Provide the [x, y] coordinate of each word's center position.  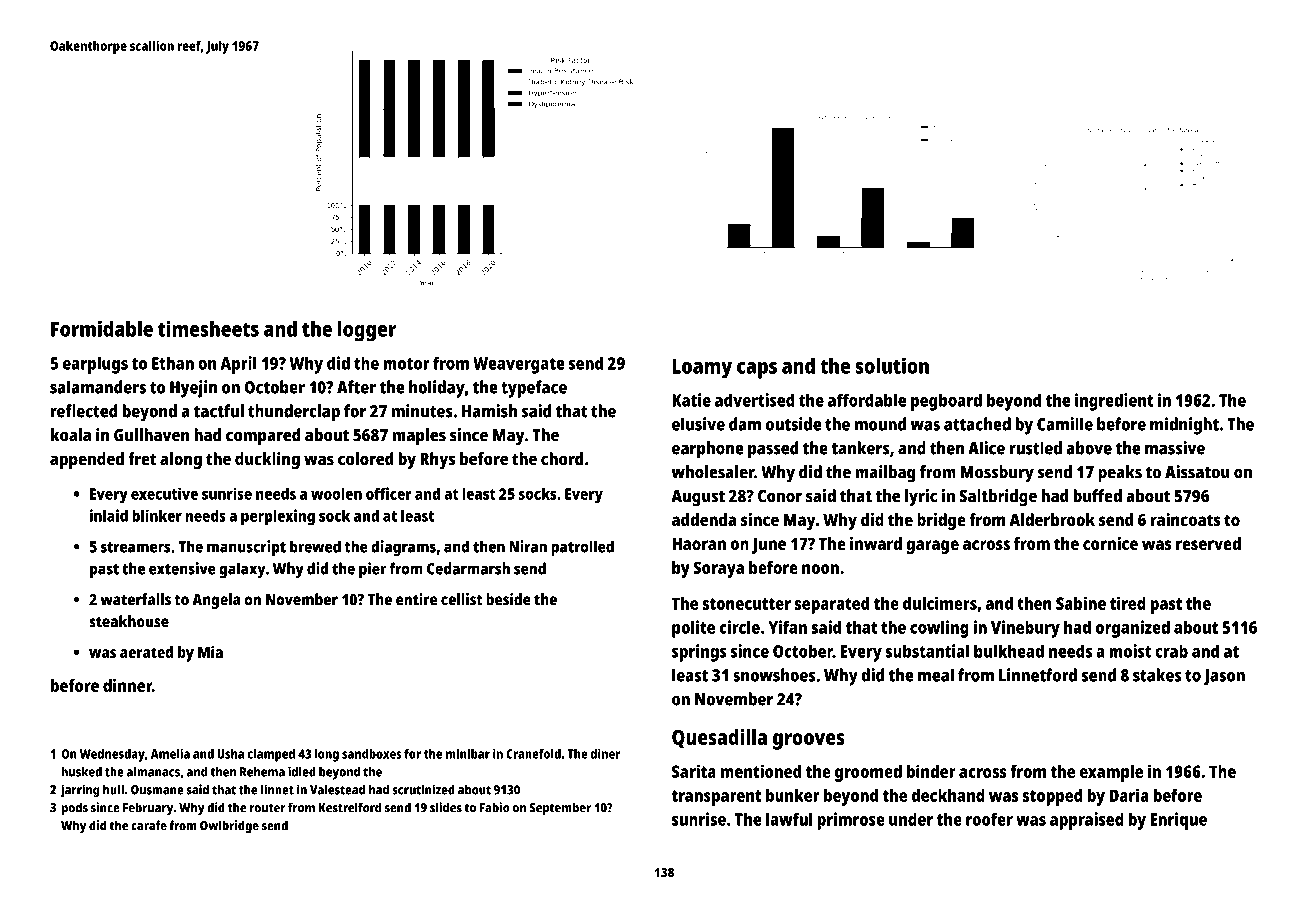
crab [1171, 651]
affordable [867, 400]
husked [82, 772]
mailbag [885, 474]
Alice [986, 448]
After [356, 387]
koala [71, 435]
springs [699, 653]
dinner [127, 685]
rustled [1036, 448]
